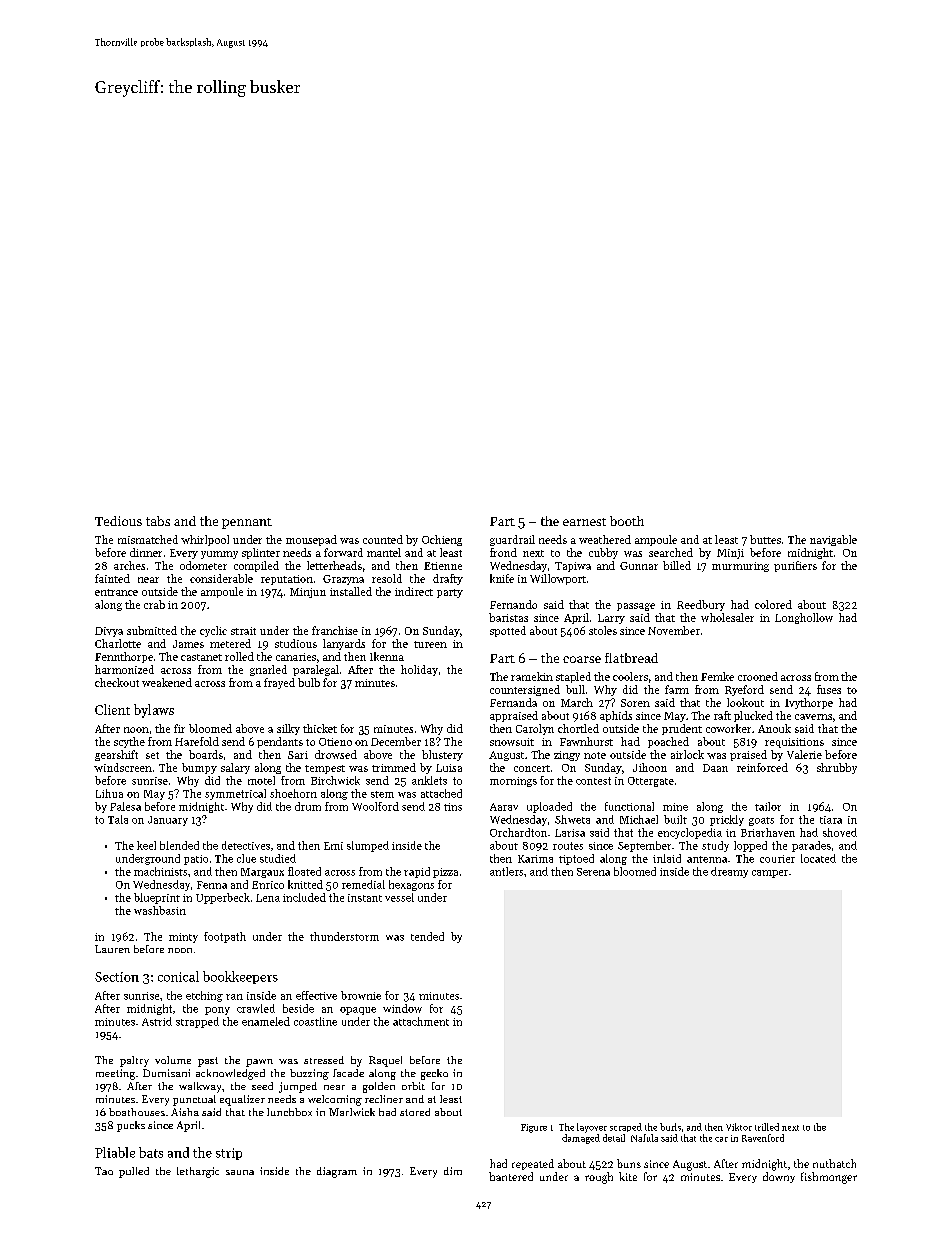 The width and height of the screenshot is (952, 1233). Describe the element at coordinates (115, 1152) in the screenshot. I see `Pliable` at that location.
